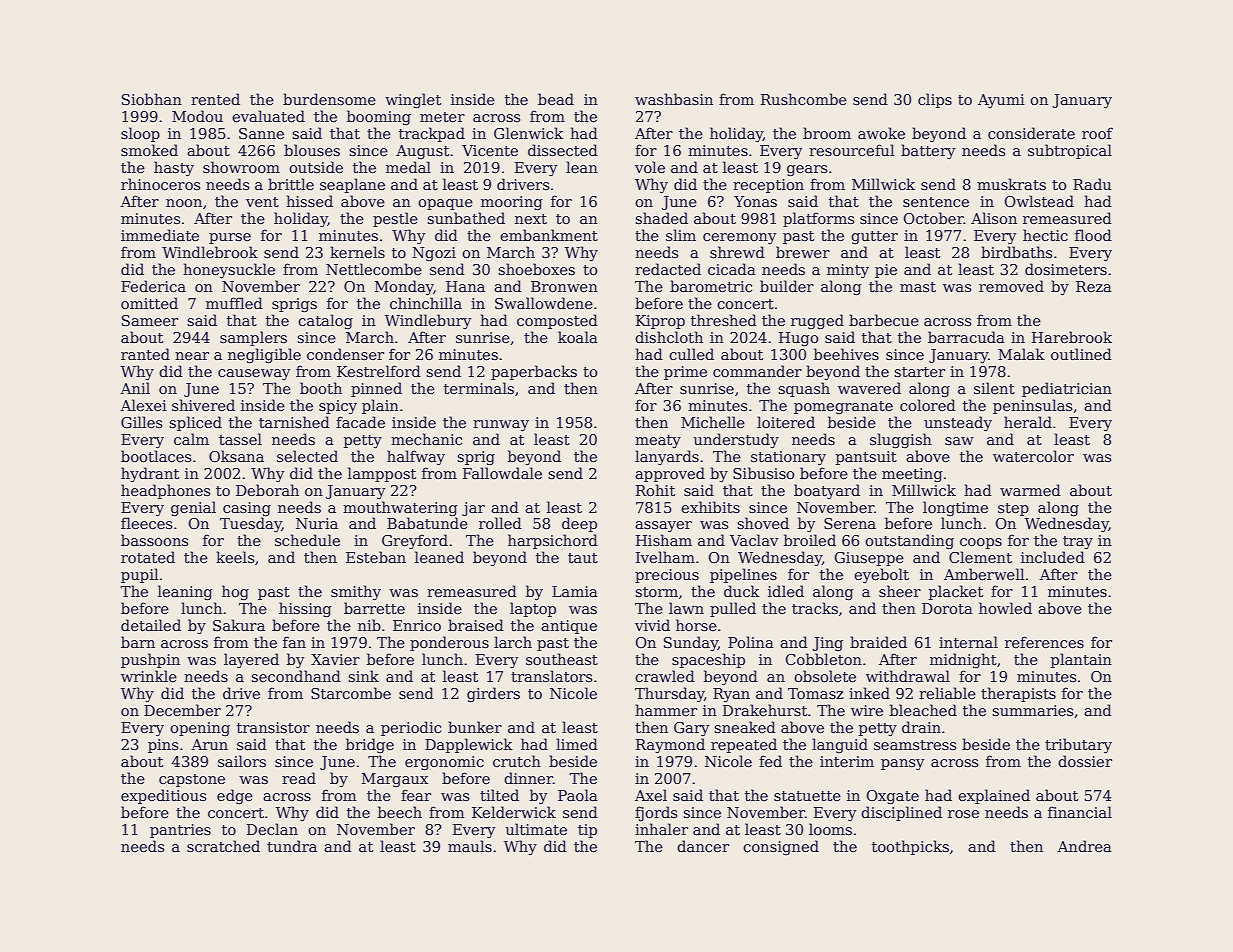 The height and width of the image is (952, 1233). What do you see at coordinates (556, 99) in the image?
I see `bead` at bounding box center [556, 99].
